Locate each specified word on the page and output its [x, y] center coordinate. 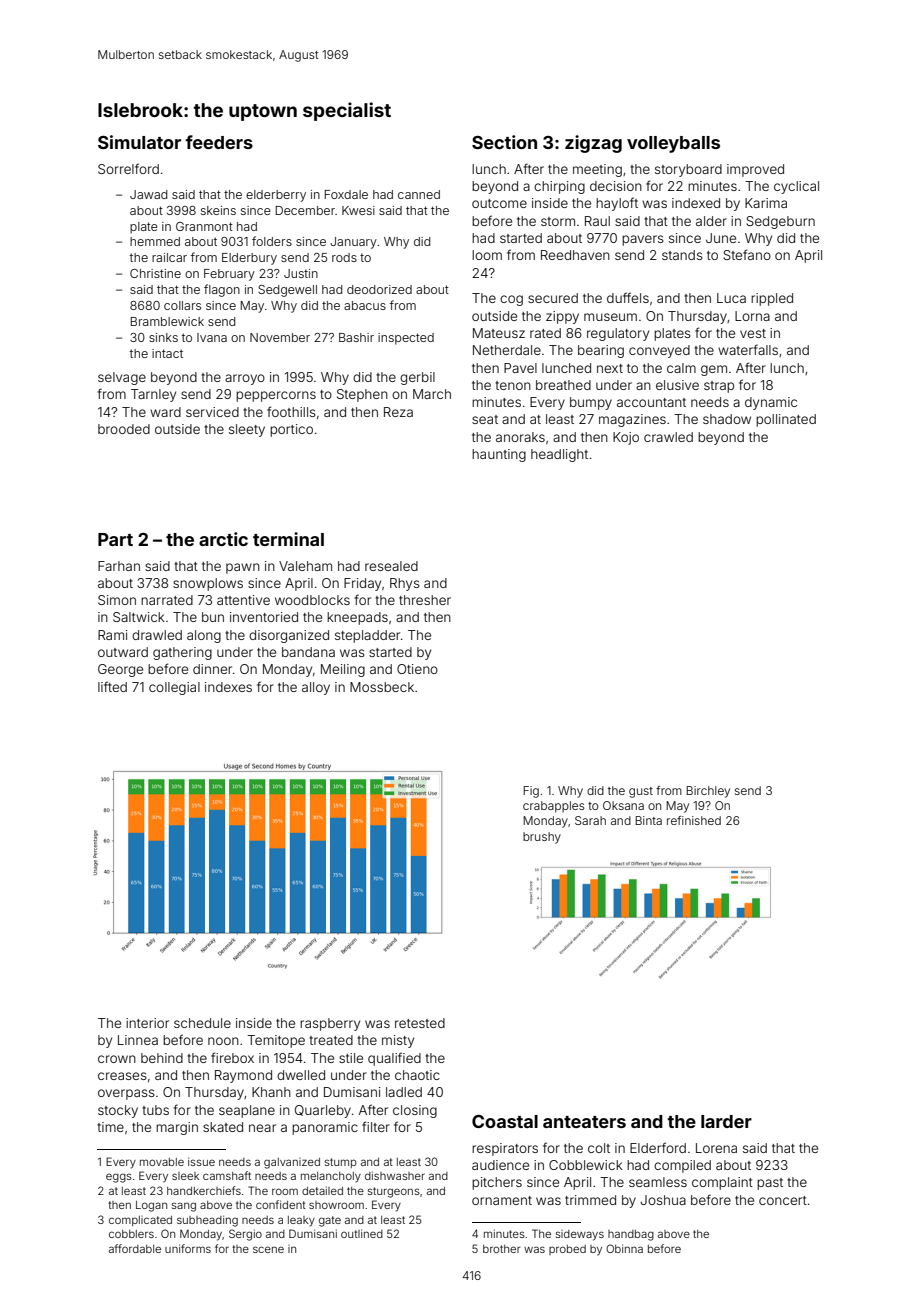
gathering [182, 653]
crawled [668, 437]
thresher [425, 600]
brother [501, 1249]
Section [504, 142]
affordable [135, 1248]
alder [711, 221]
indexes [228, 687]
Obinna [624, 1248]
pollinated [786, 420]
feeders [219, 142]
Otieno [417, 669]
